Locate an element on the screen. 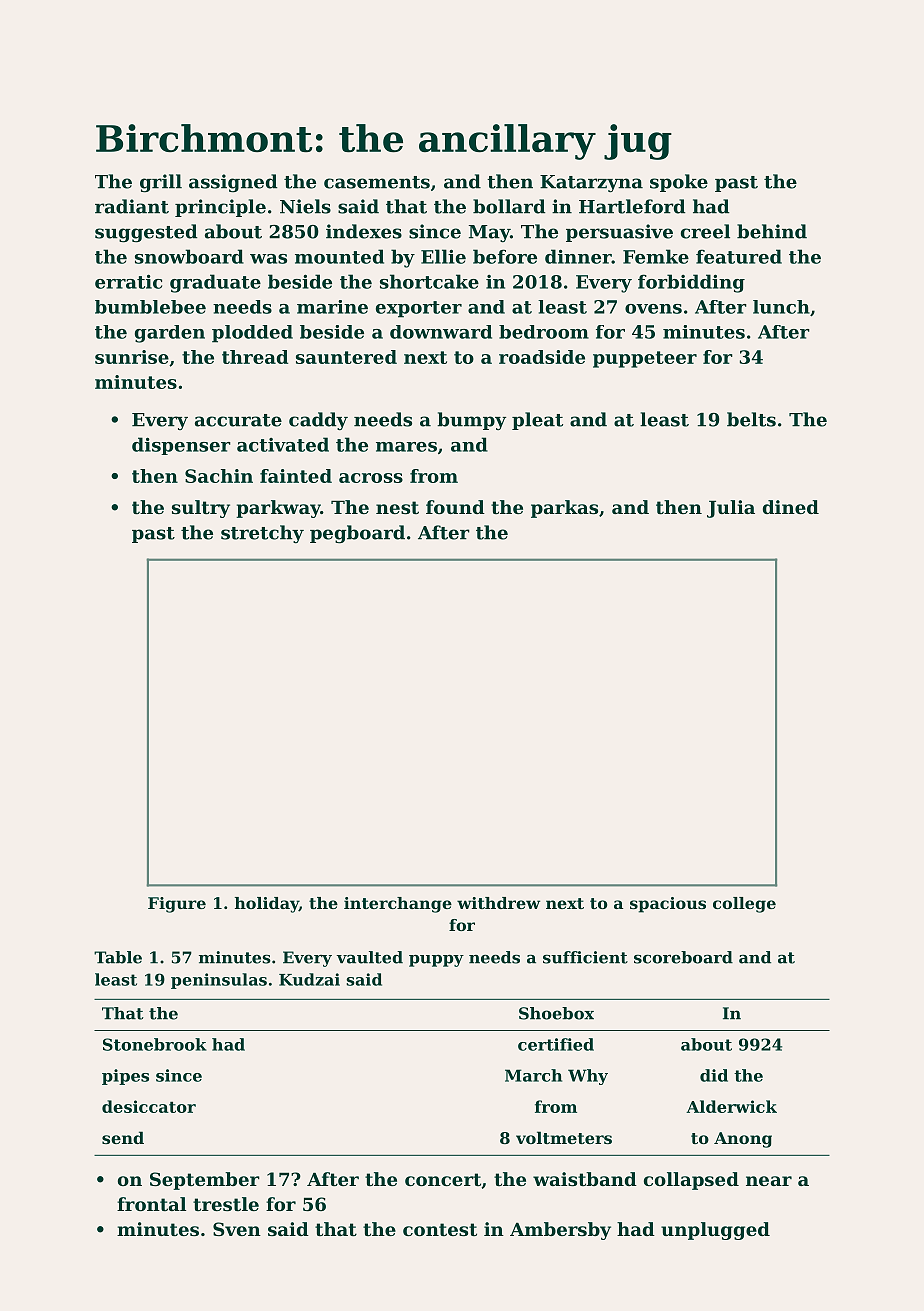  send is located at coordinates (123, 1137).
